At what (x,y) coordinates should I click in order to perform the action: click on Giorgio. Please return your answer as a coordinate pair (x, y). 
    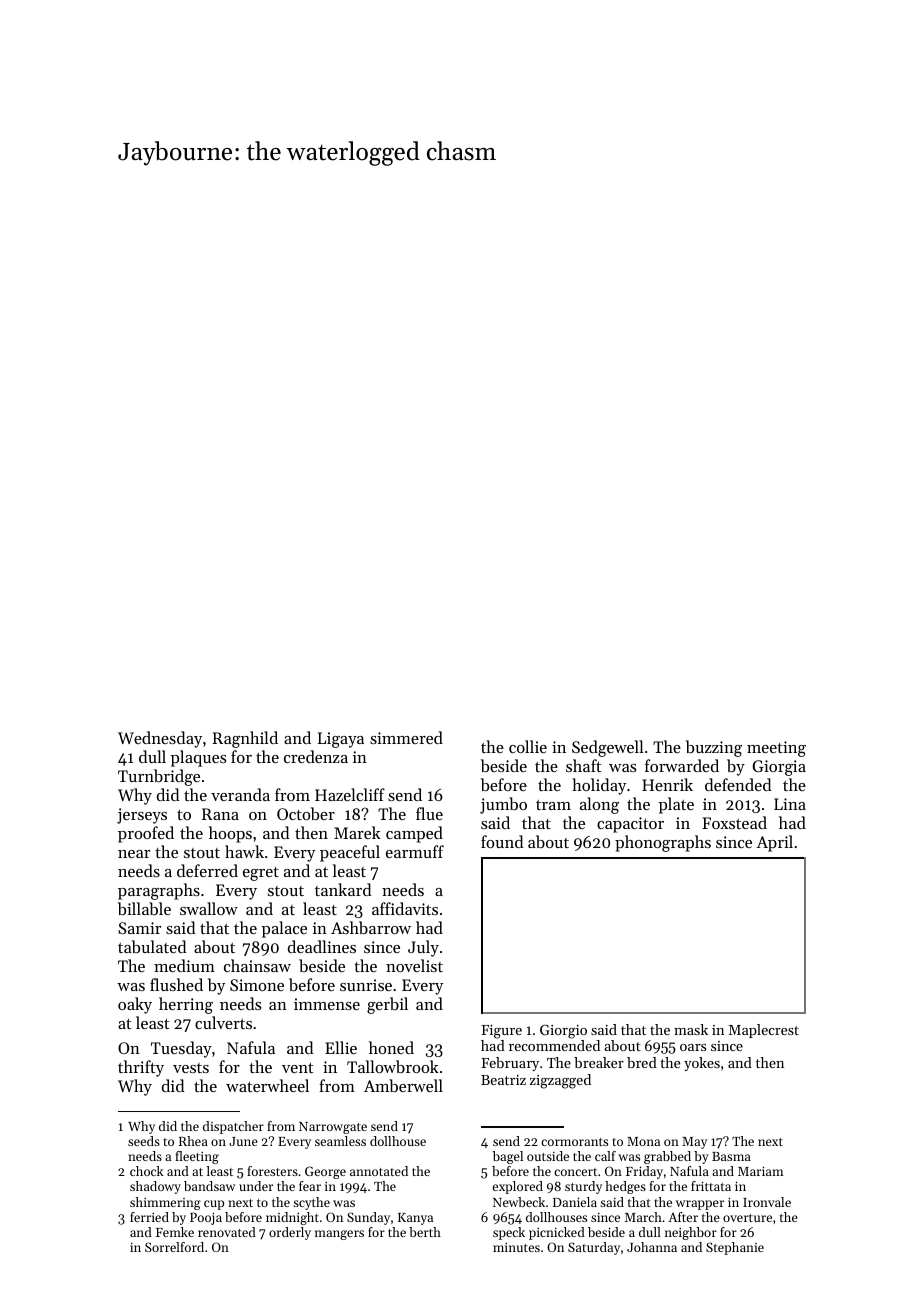
    Looking at the image, I should click on (563, 1032).
